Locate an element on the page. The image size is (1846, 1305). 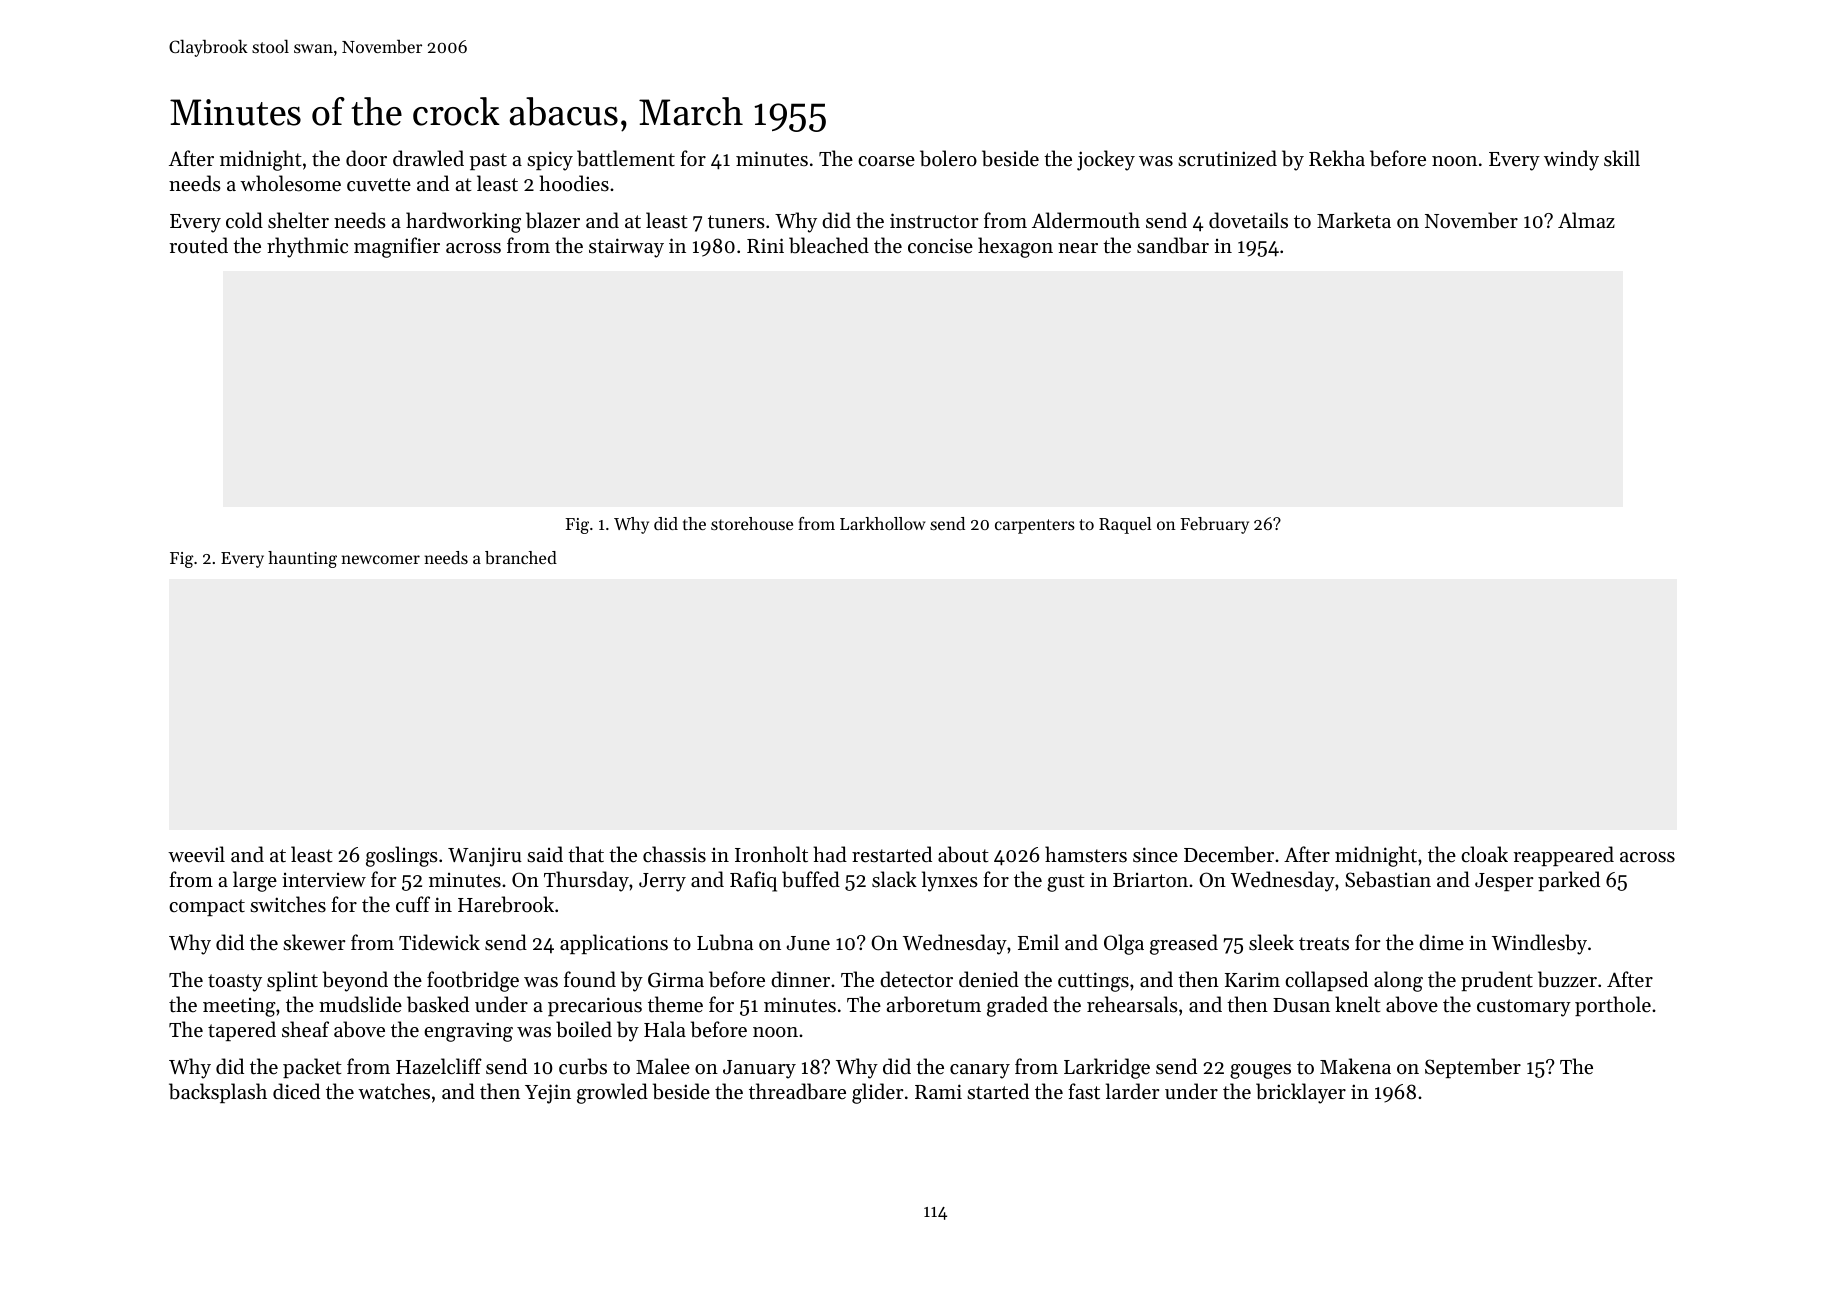
newcomer is located at coordinates (381, 559).
